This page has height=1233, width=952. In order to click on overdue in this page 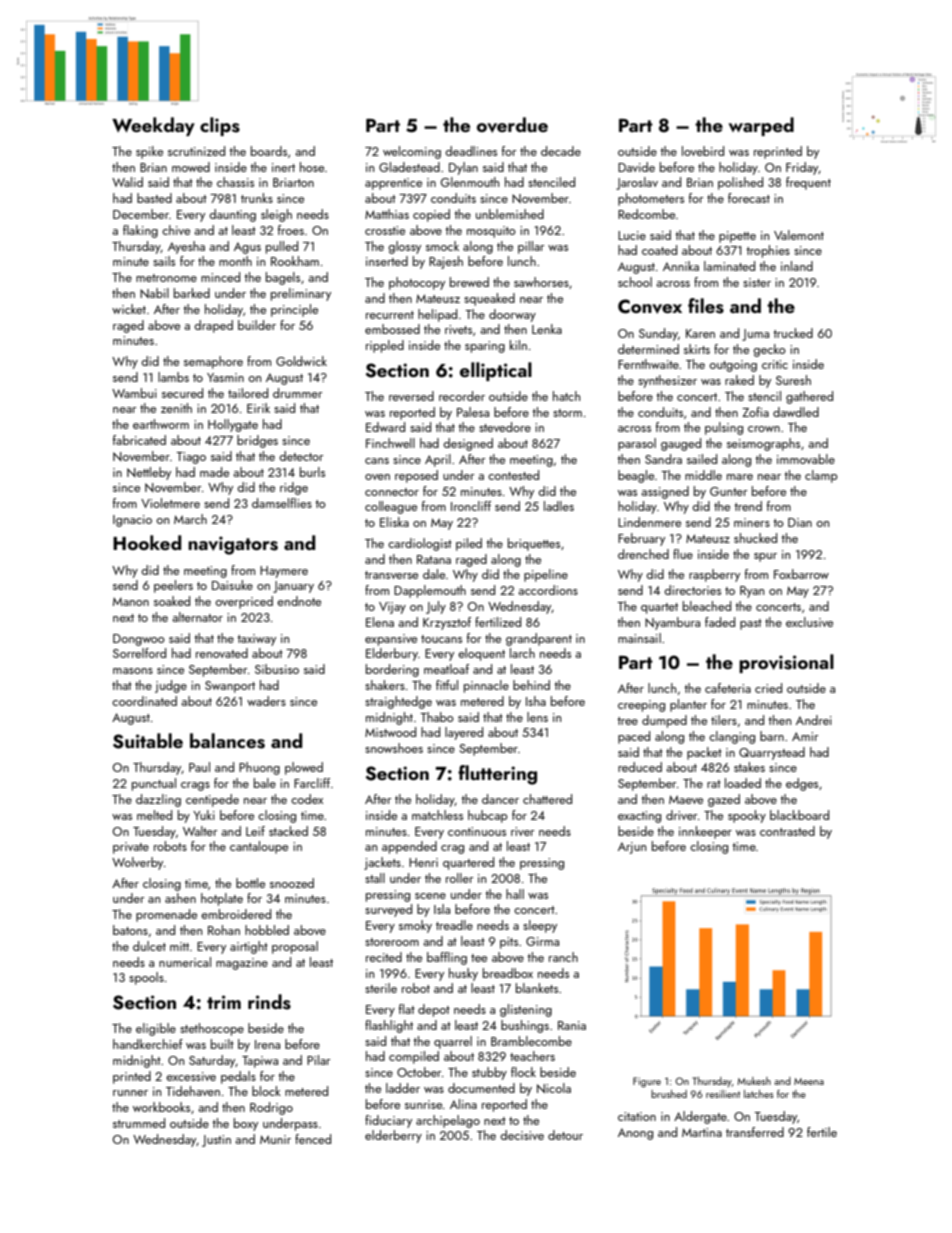, I will do `click(512, 125)`.
